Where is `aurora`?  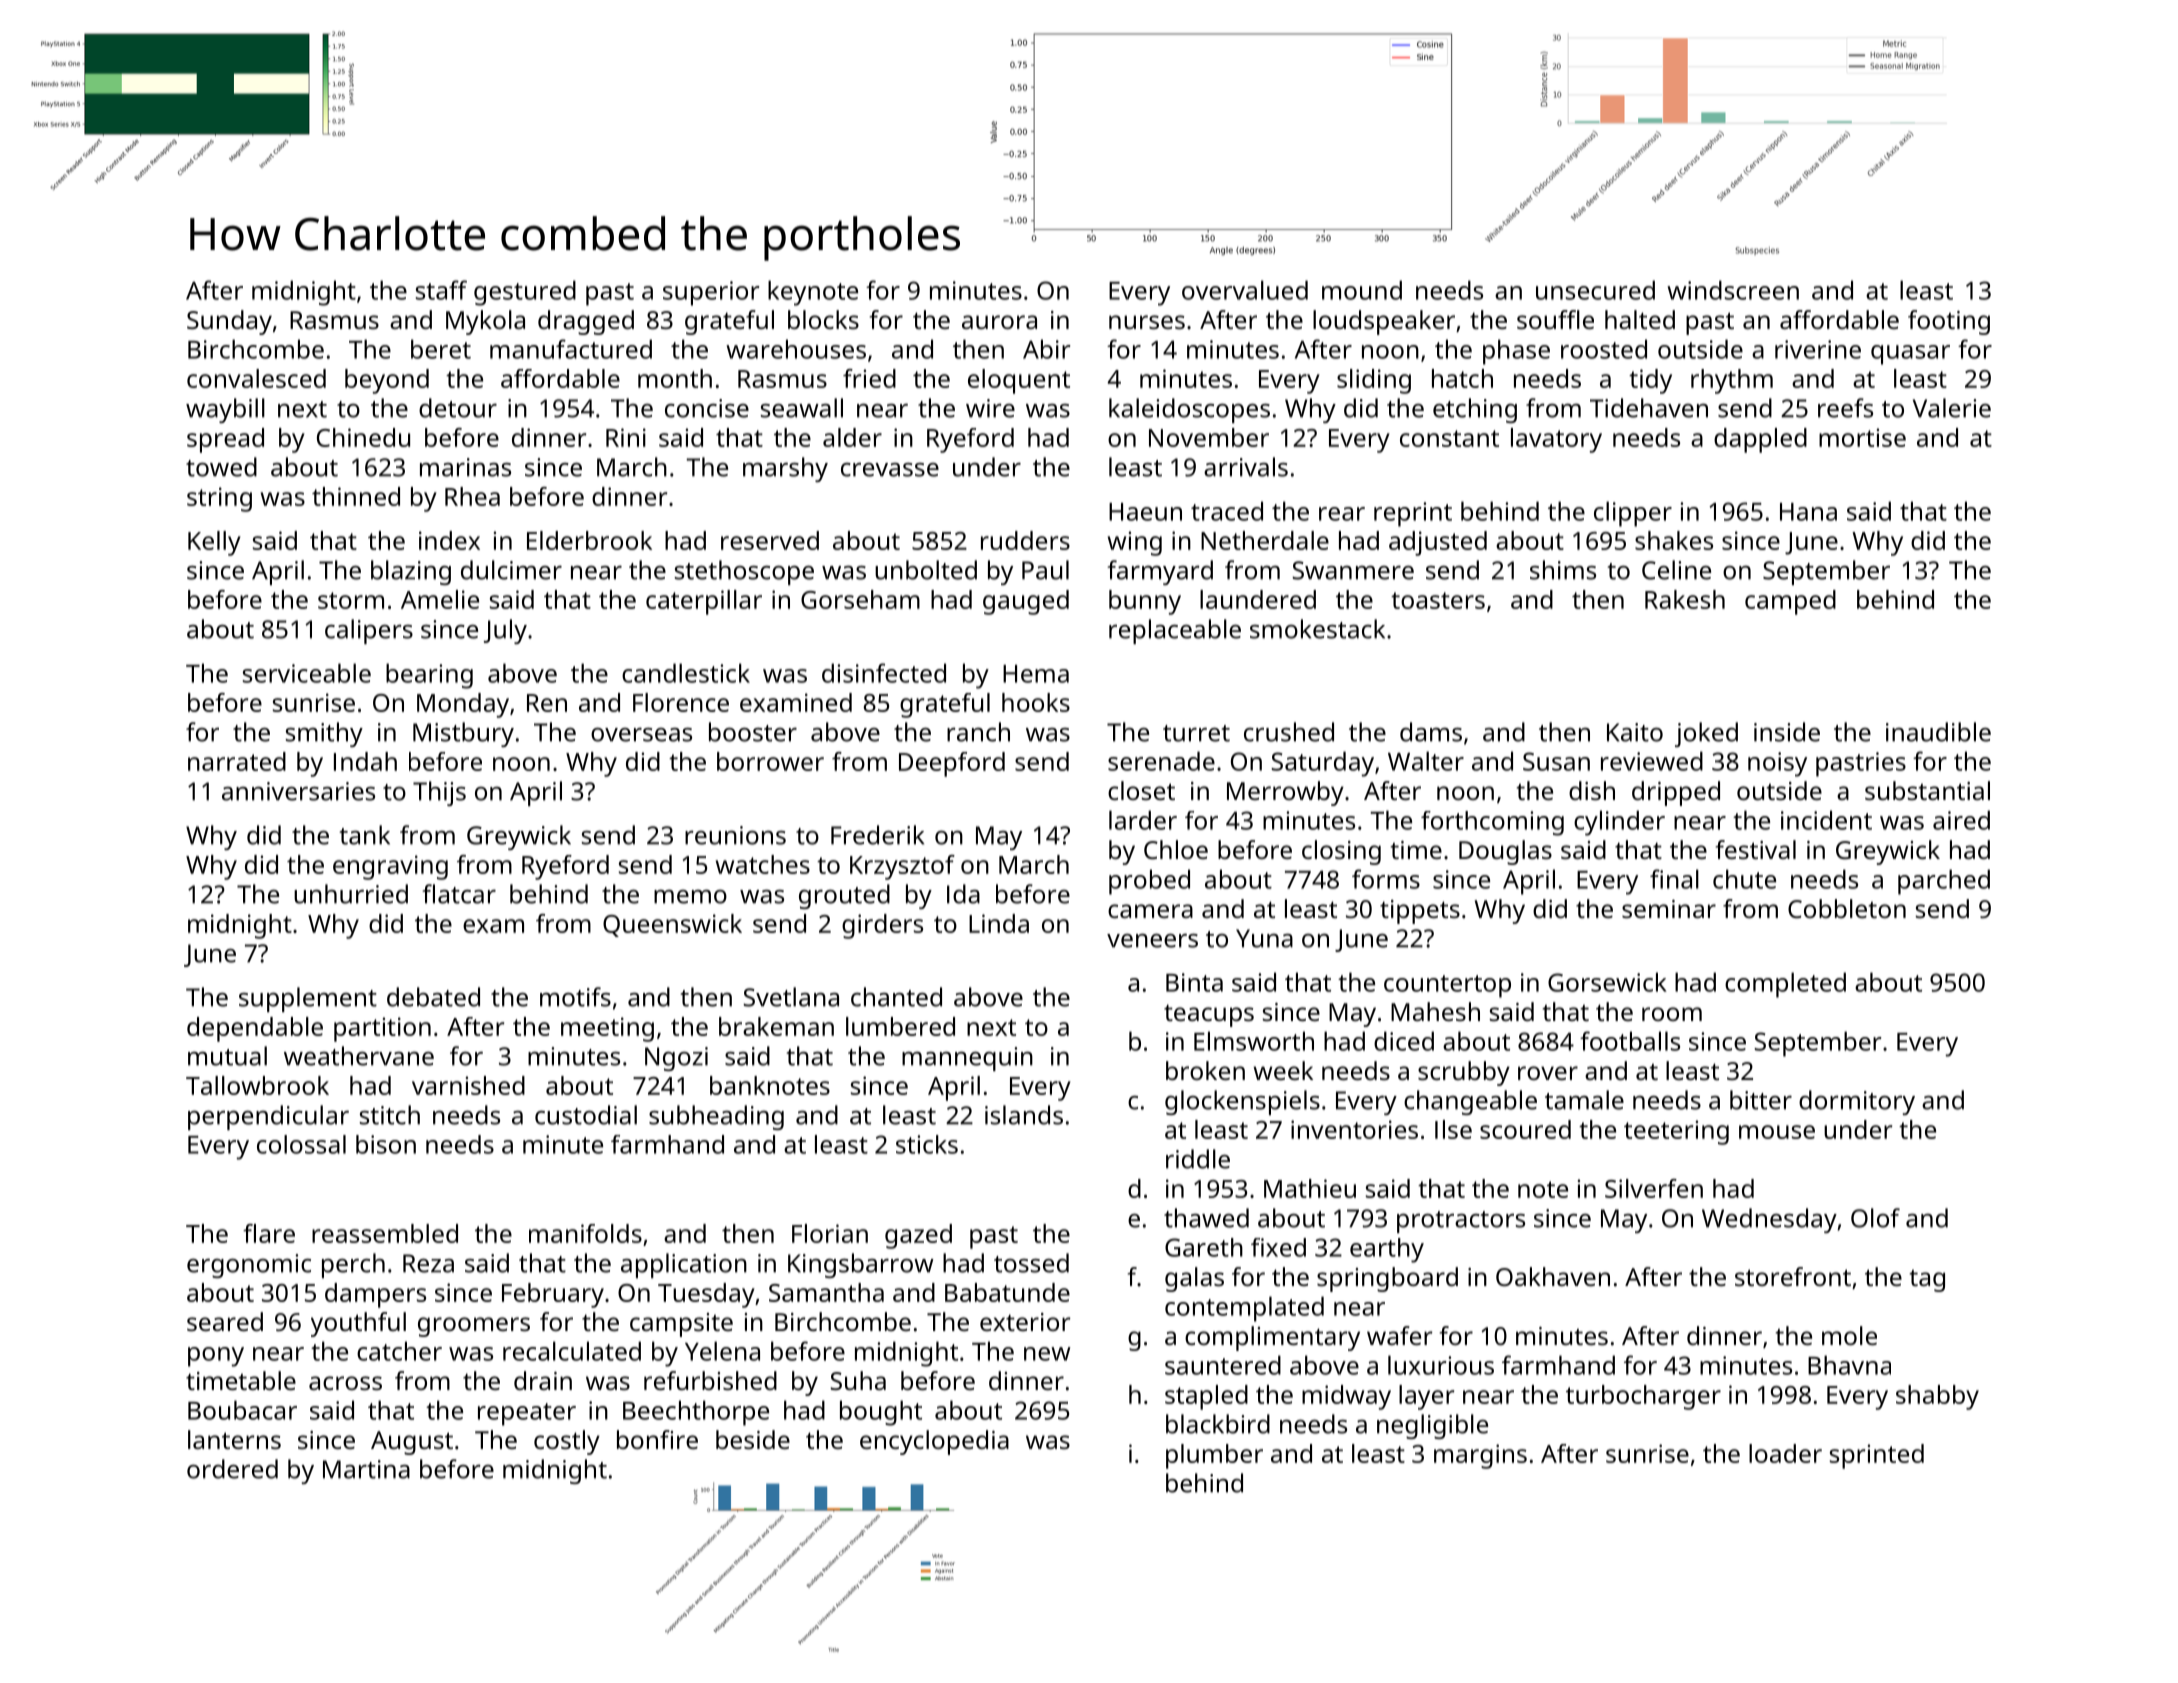 aurora is located at coordinates (999, 322).
